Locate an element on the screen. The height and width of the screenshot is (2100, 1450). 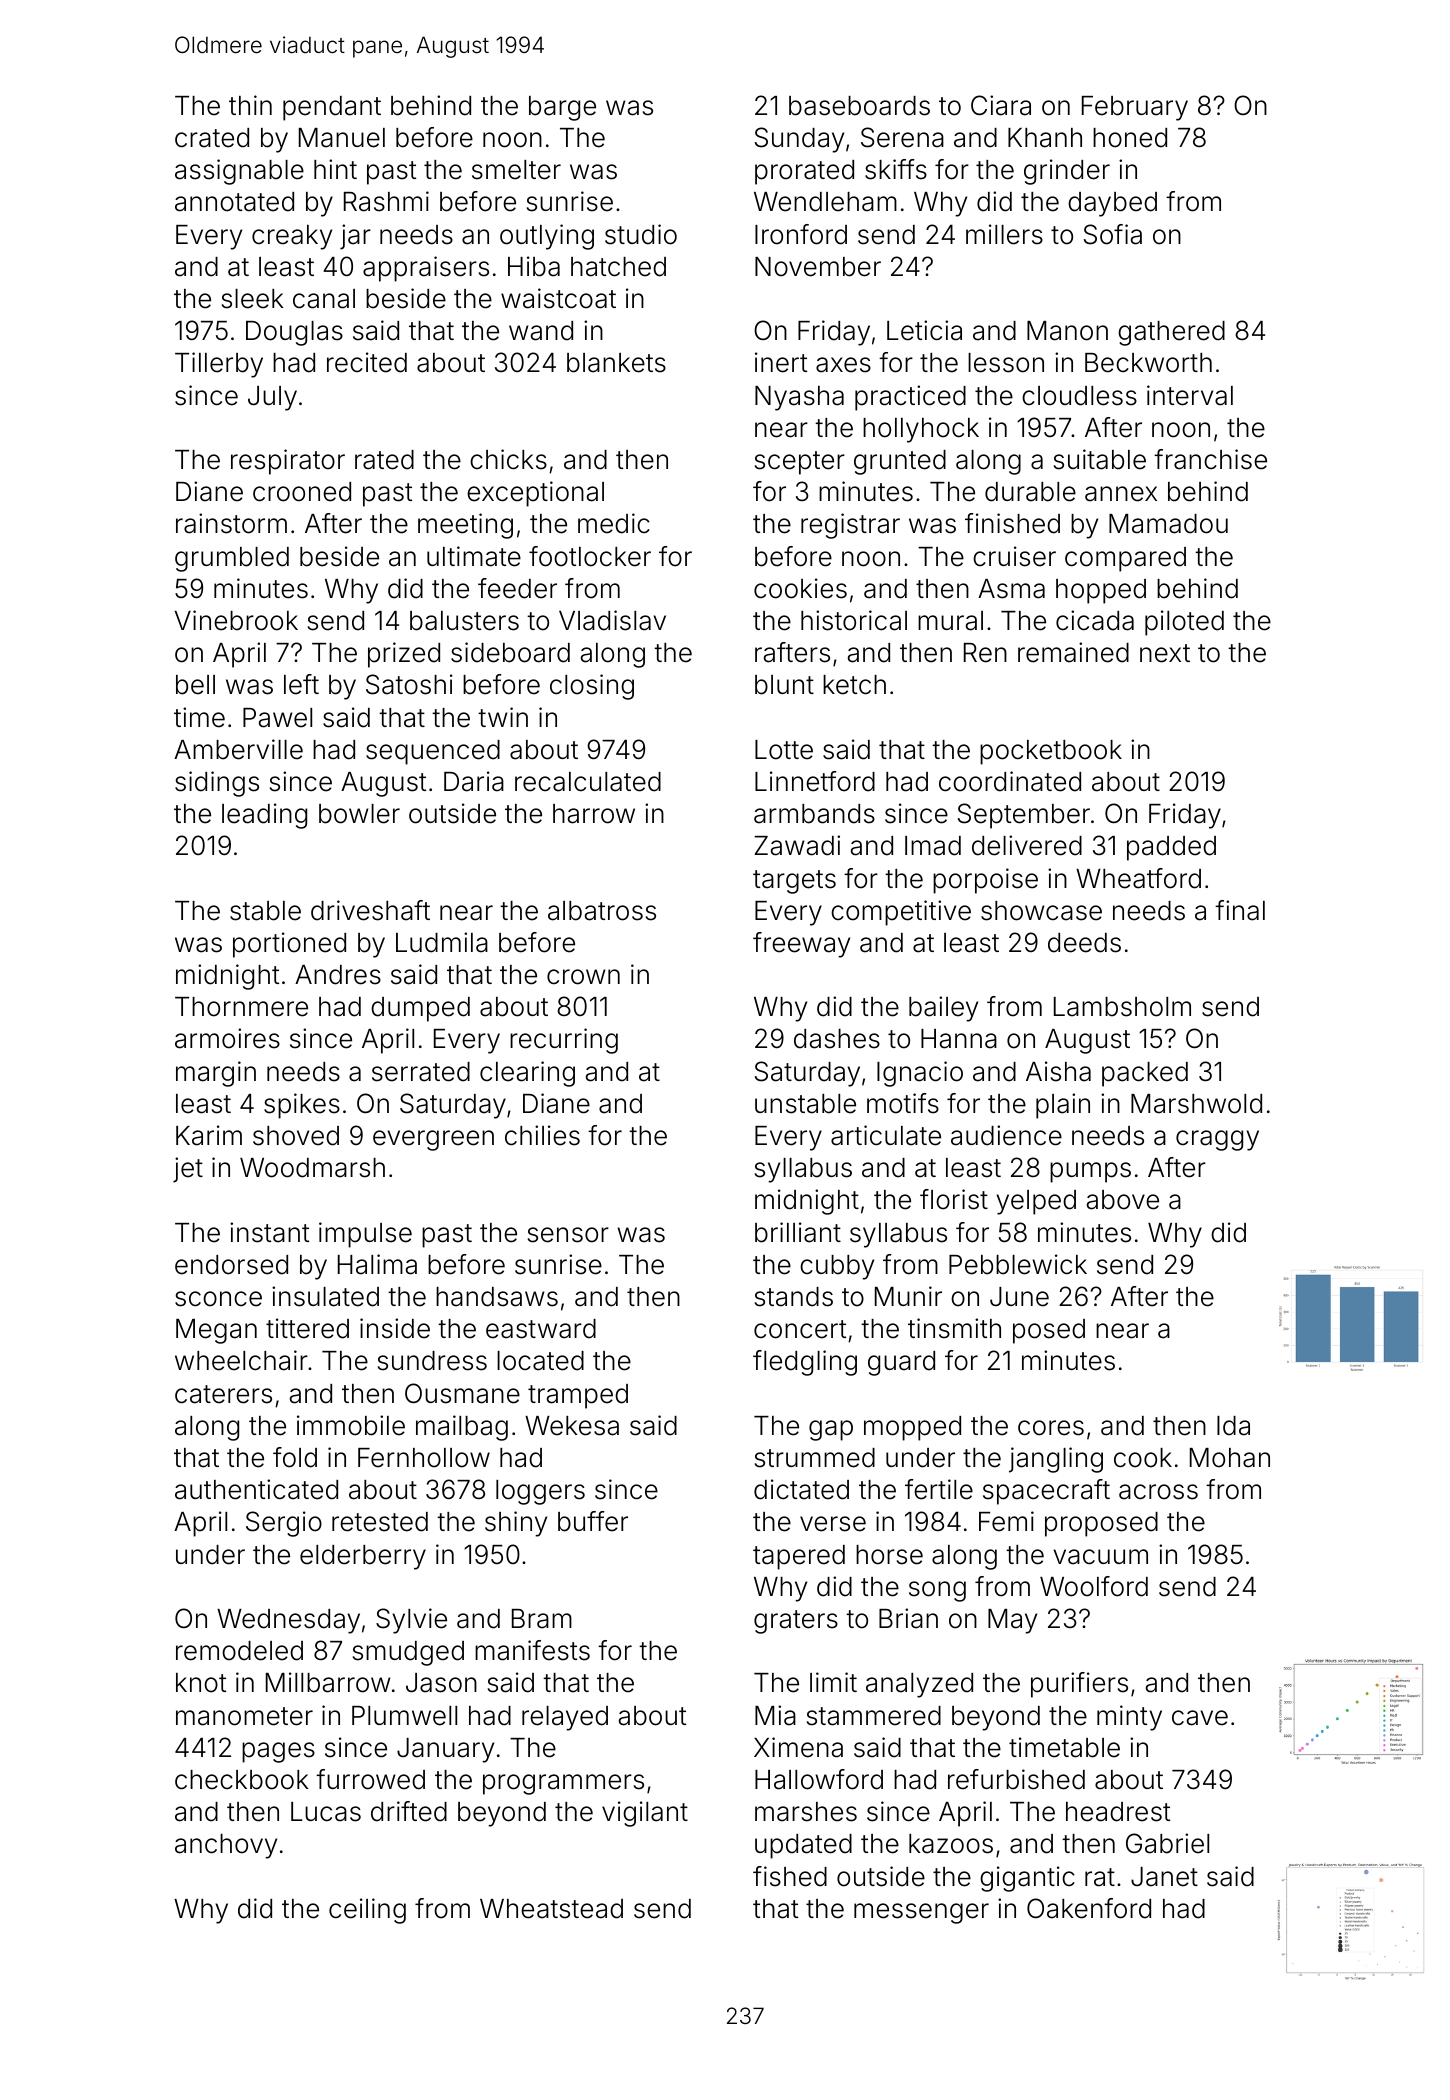
closing is located at coordinates (592, 687).
